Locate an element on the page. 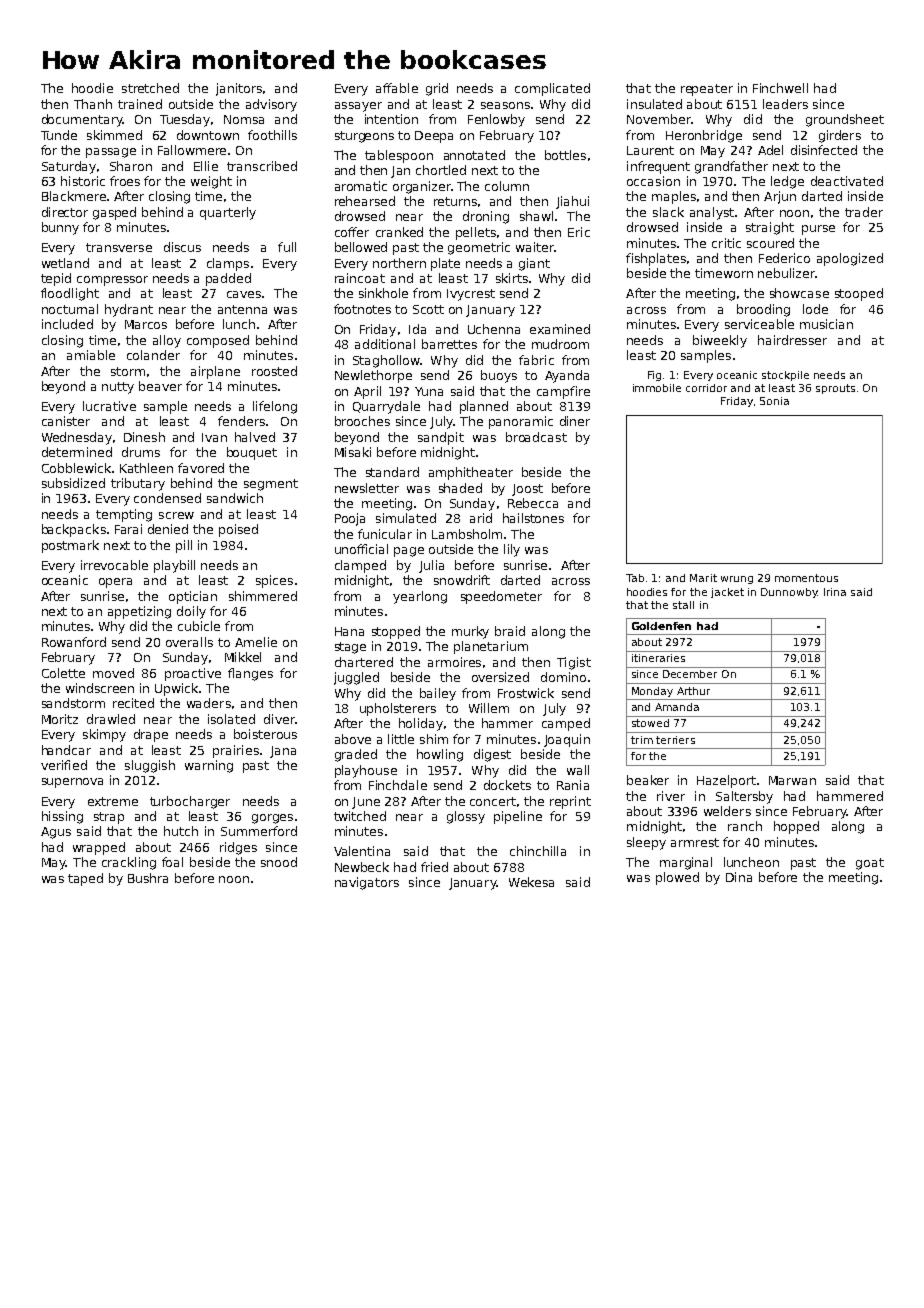 The width and height of the page is (924, 1308). Joaquin is located at coordinates (567, 740).
